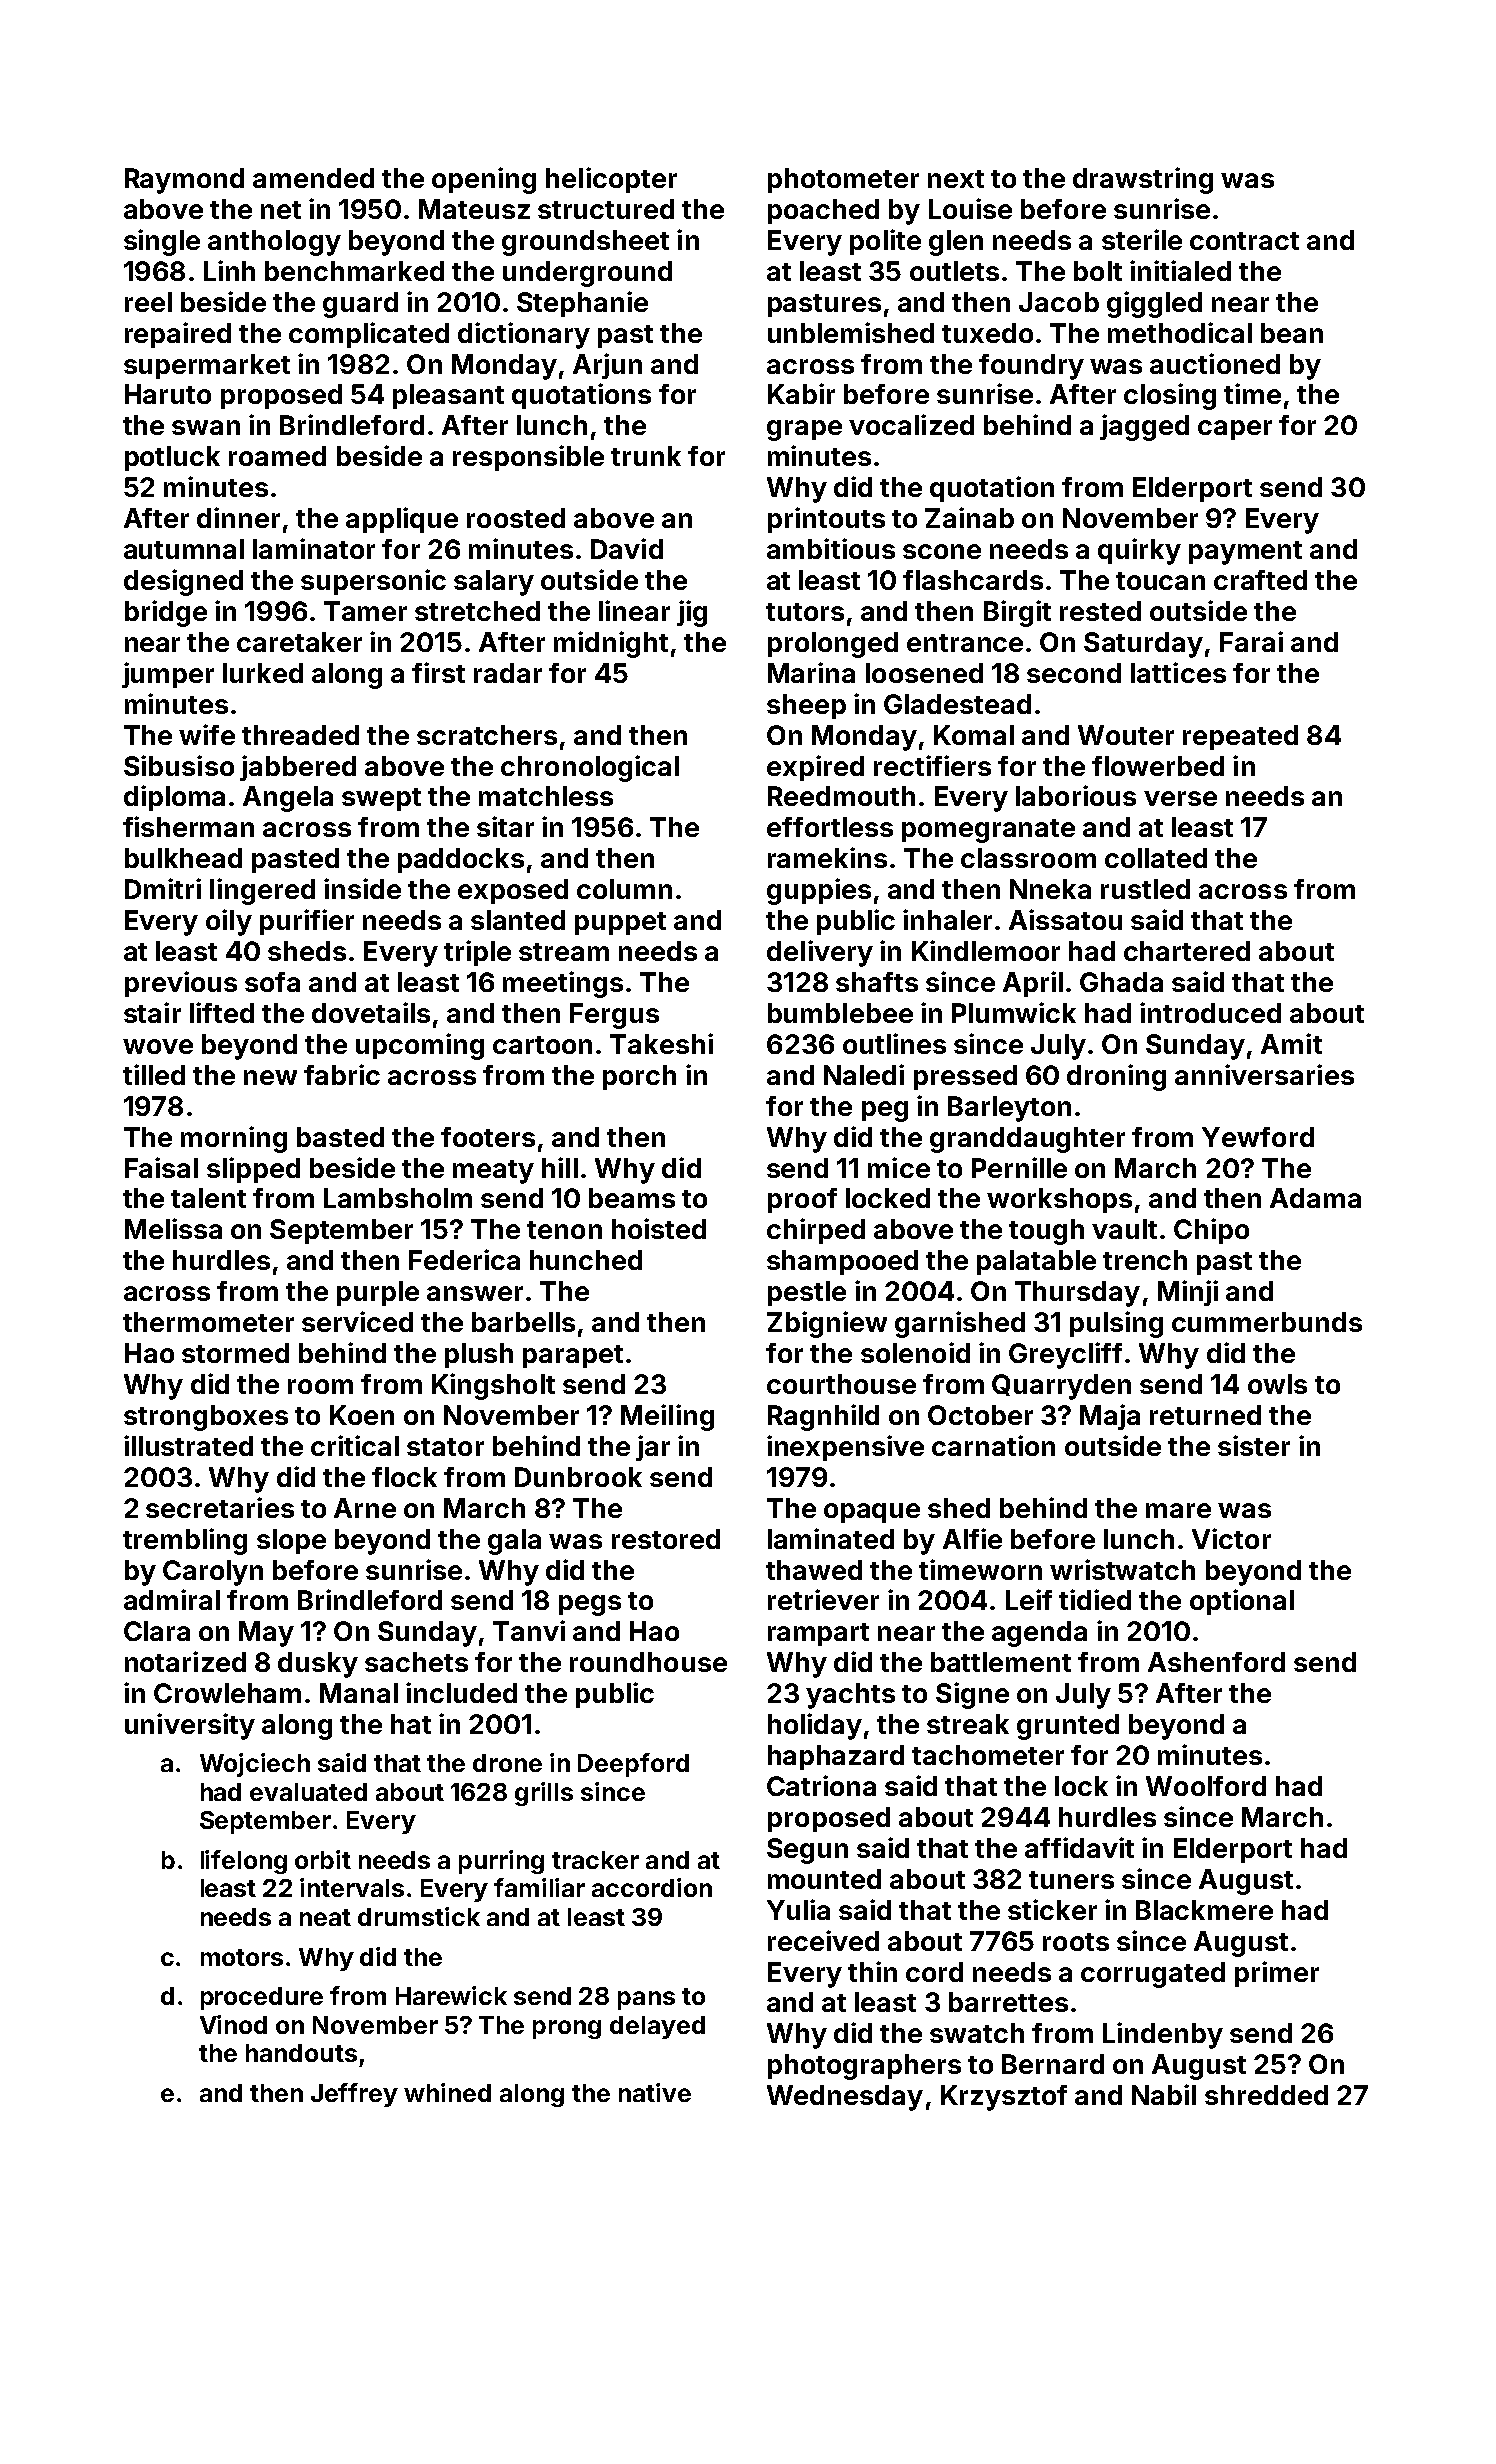  Describe the element at coordinates (1292, 333) in the screenshot. I see `bean` at that location.
